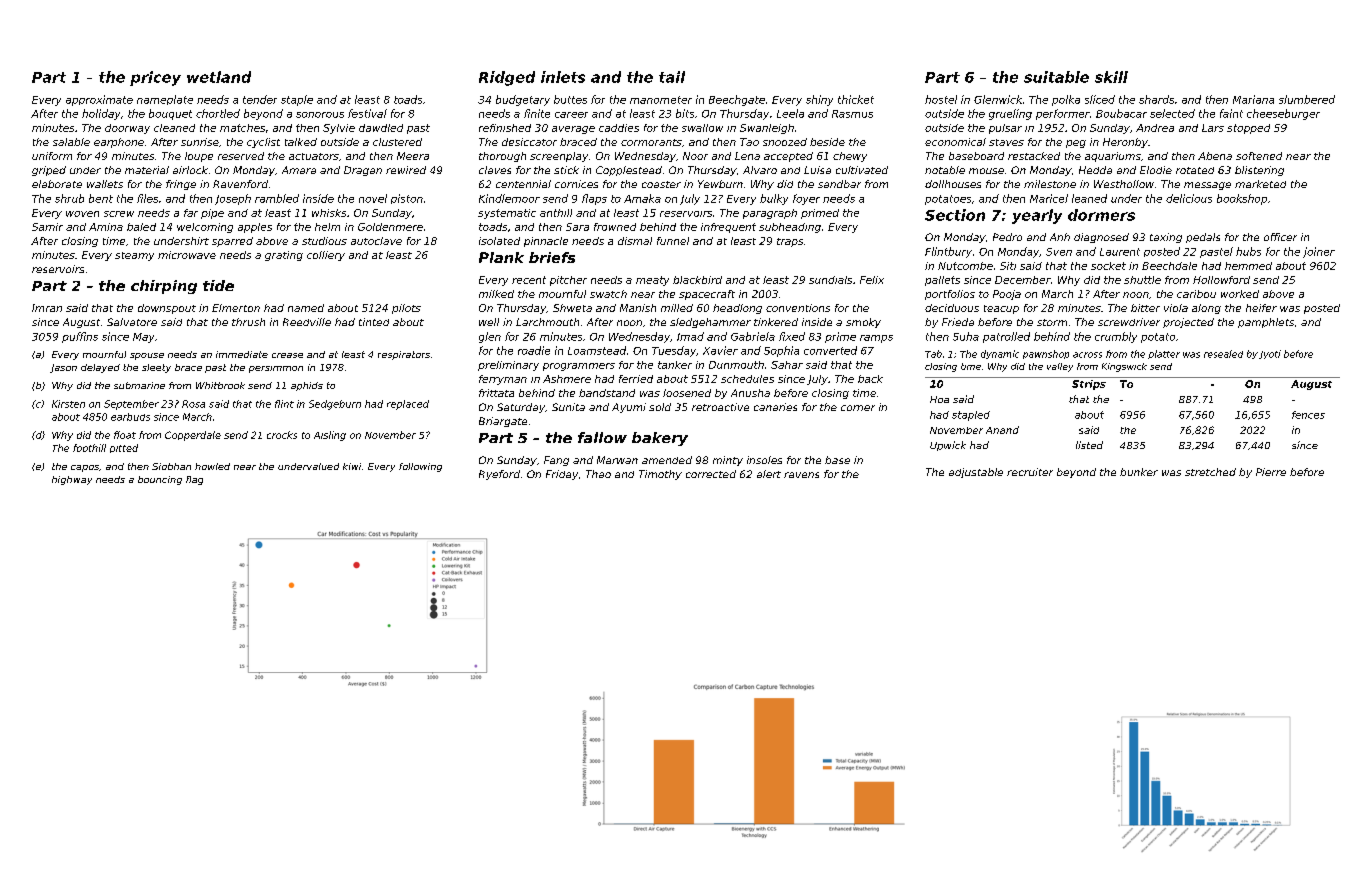  Describe the element at coordinates (1240, 294) in the screenshot. I see `worked` at that location.
